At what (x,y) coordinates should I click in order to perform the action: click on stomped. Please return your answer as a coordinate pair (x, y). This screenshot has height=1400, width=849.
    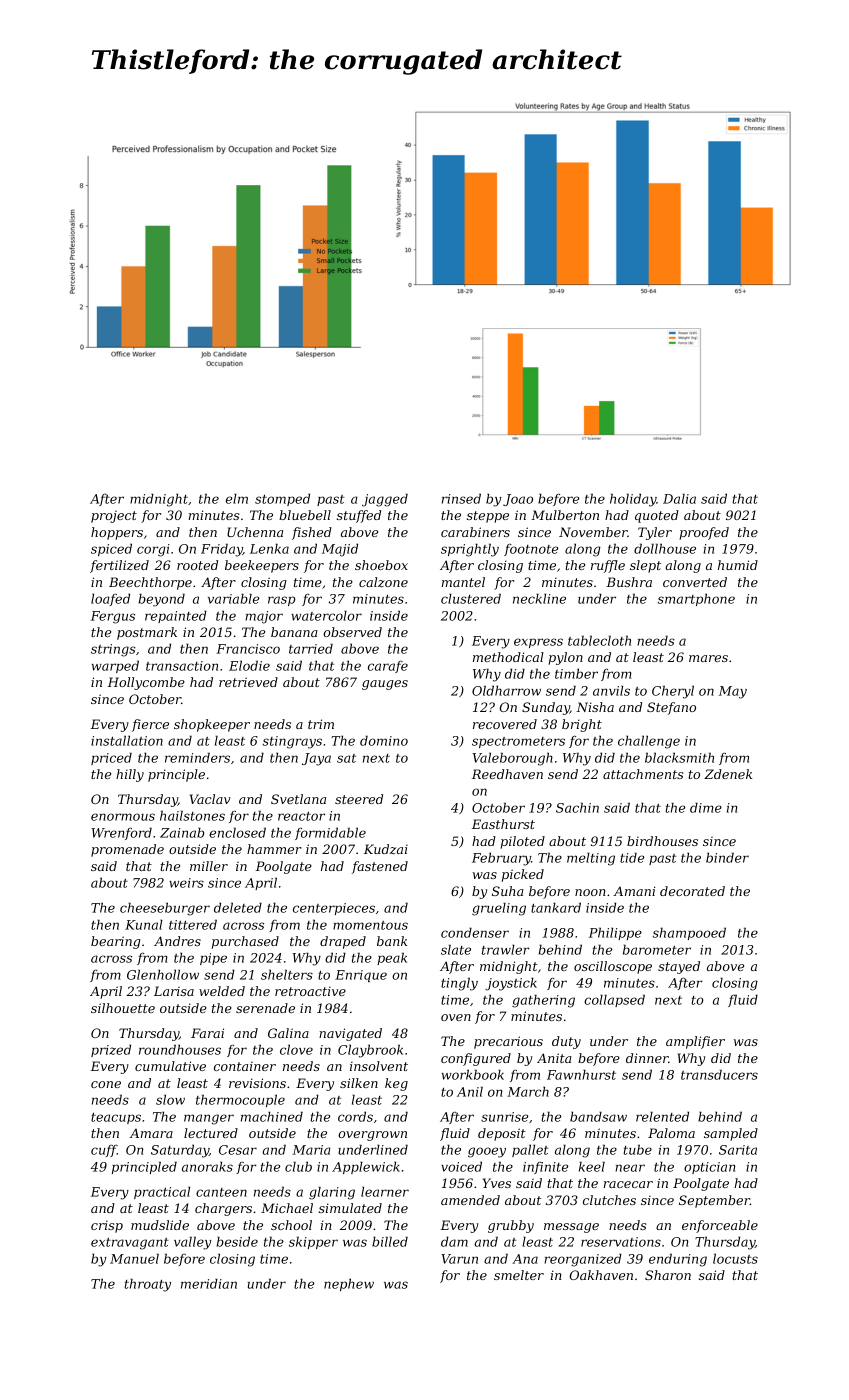
    Looking at the image, I should click on (282, 499).
